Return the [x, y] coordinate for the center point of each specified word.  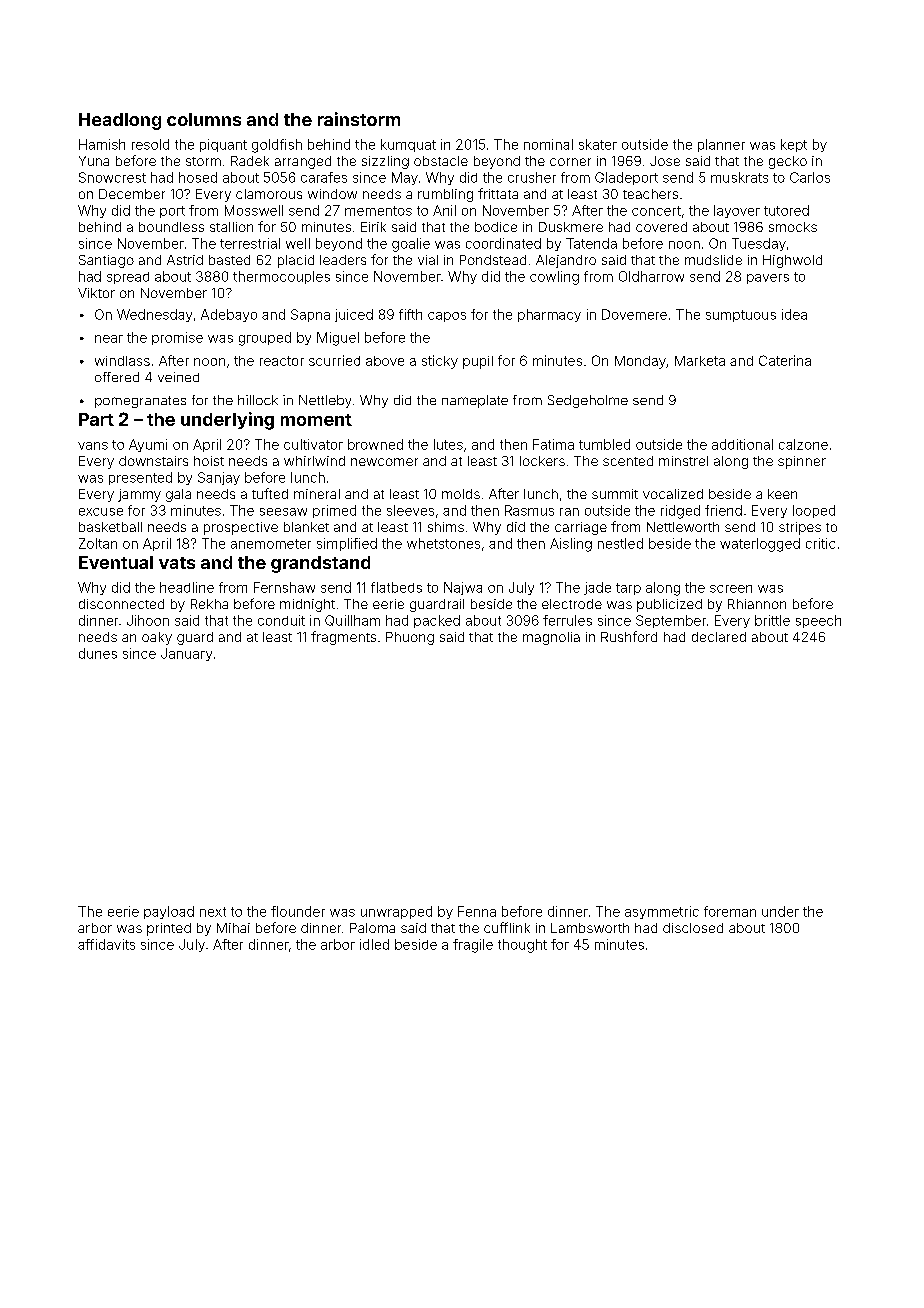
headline [187, 587]
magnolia [551, 638]
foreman [730, 911]
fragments [343, 638]
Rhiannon [757, 604]
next [213, 912]
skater [598, 144]
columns [204, 119]
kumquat [408, 145]
